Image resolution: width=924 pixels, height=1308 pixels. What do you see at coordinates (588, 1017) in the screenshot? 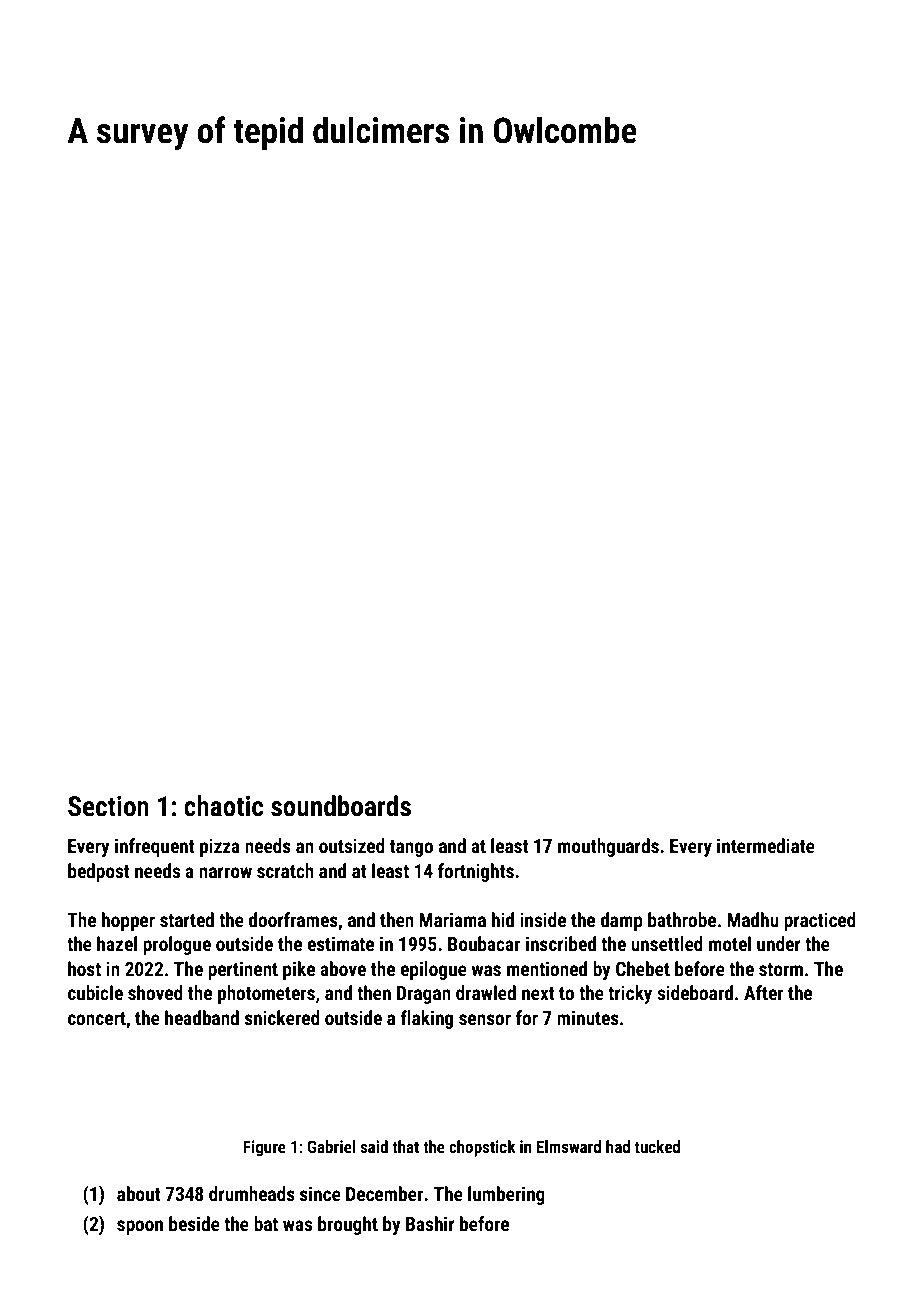
I see `minutes` at bounding box center [588, 1017].
